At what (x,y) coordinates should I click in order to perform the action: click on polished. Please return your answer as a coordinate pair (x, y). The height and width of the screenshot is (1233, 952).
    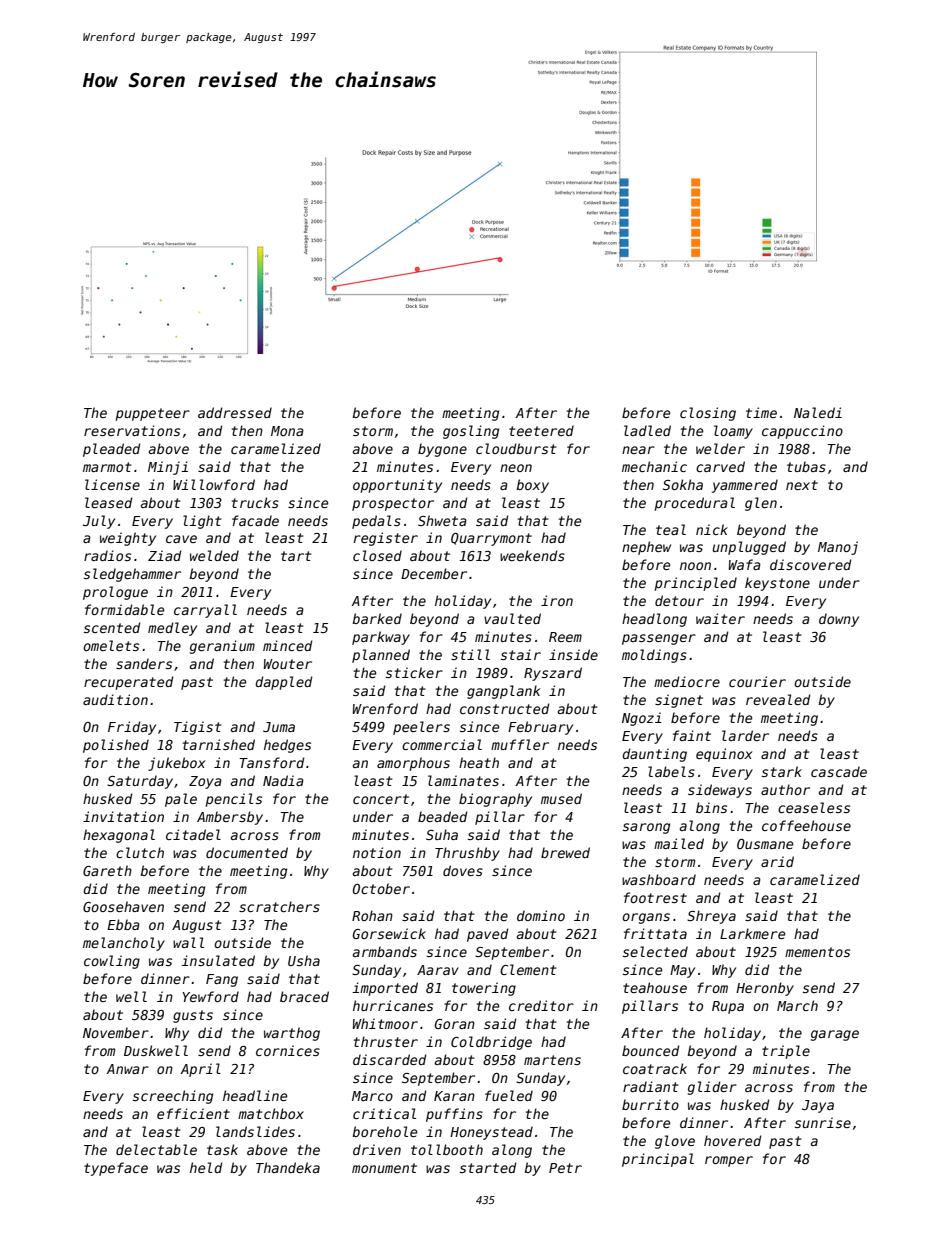
    Looking at the image, I should click on (116, 746).
